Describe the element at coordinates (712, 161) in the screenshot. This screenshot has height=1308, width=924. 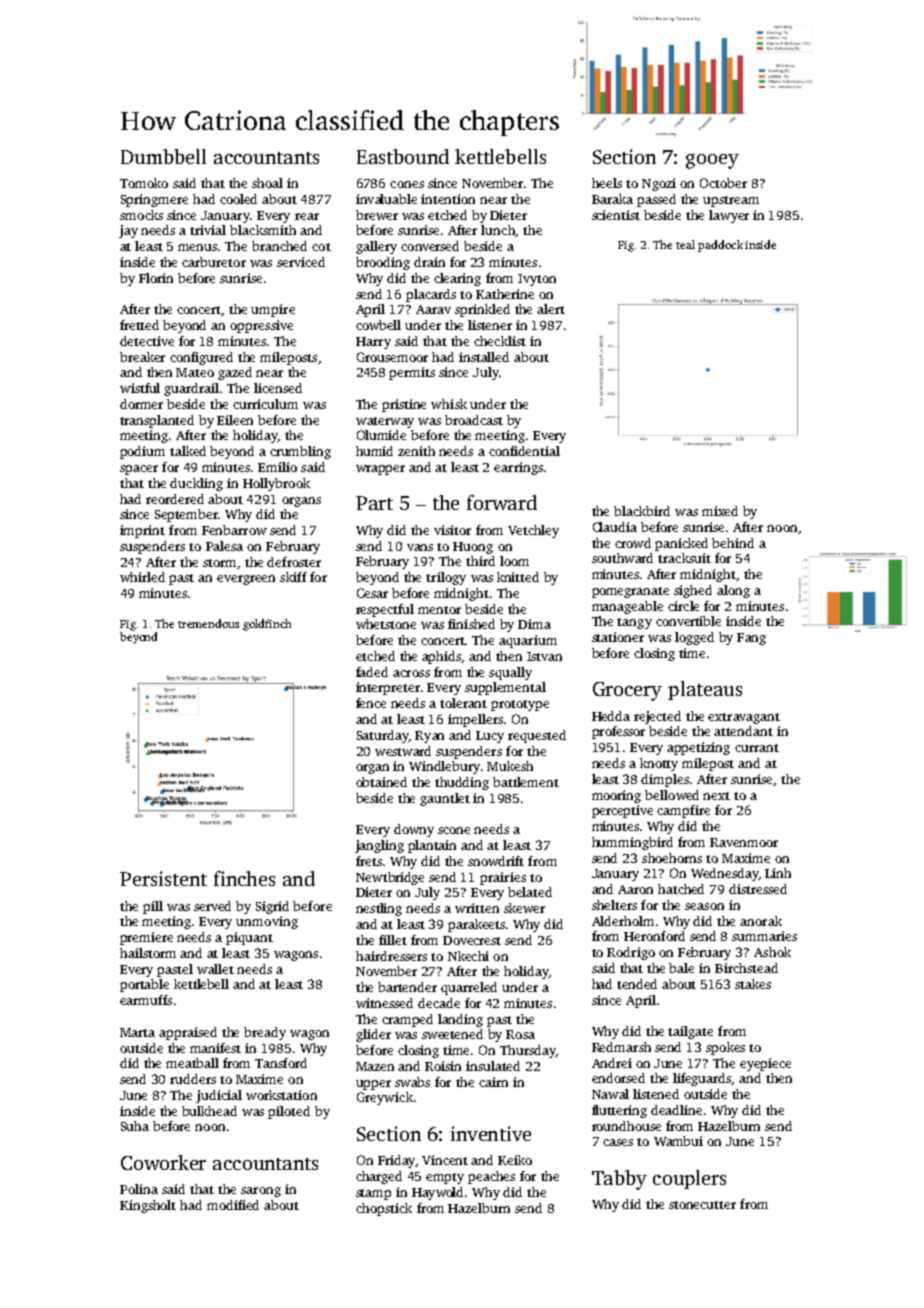
I see `gooey` at that location.
